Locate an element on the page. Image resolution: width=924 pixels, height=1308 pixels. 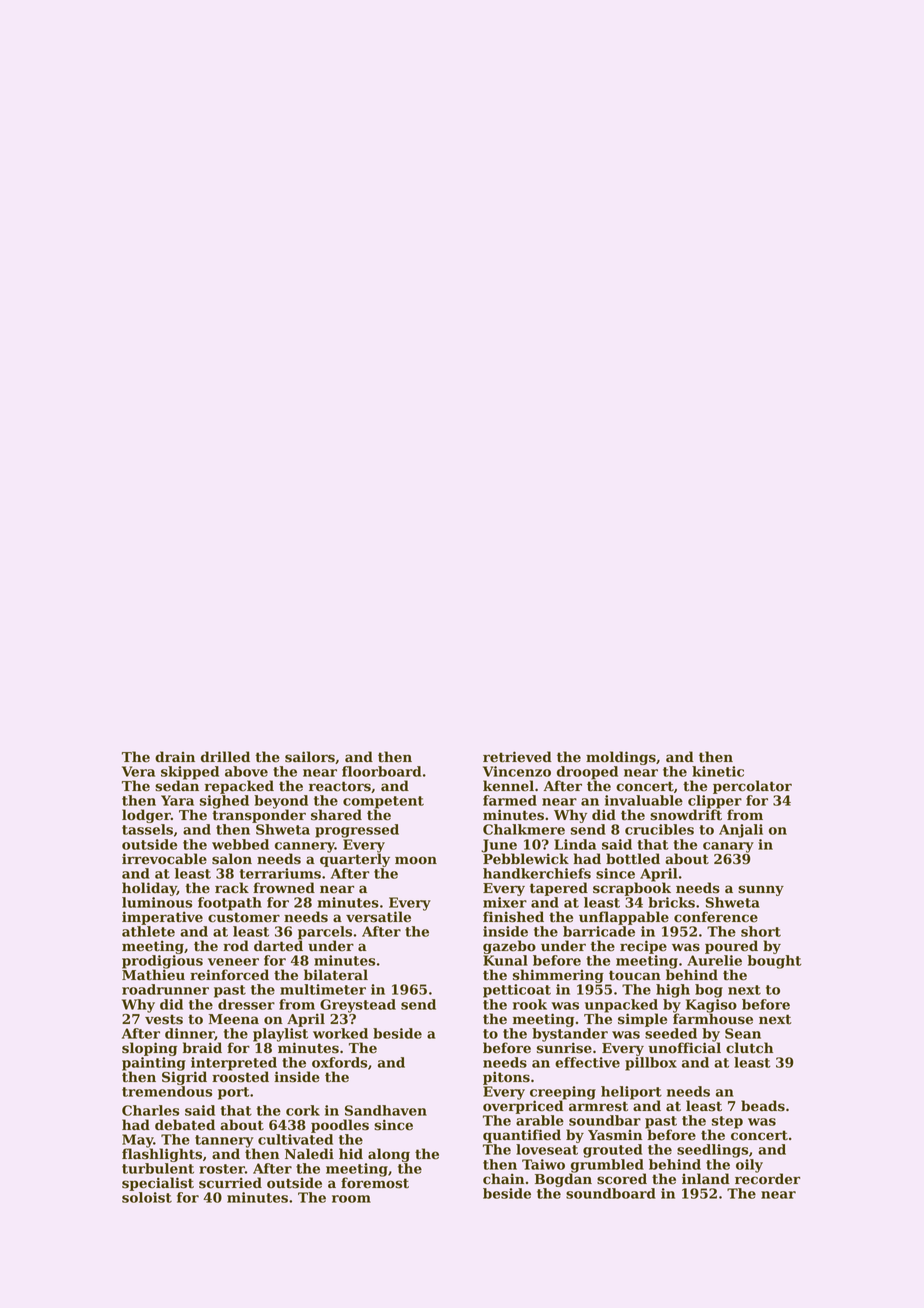
scurried is located at coordinates (230, 1183).
